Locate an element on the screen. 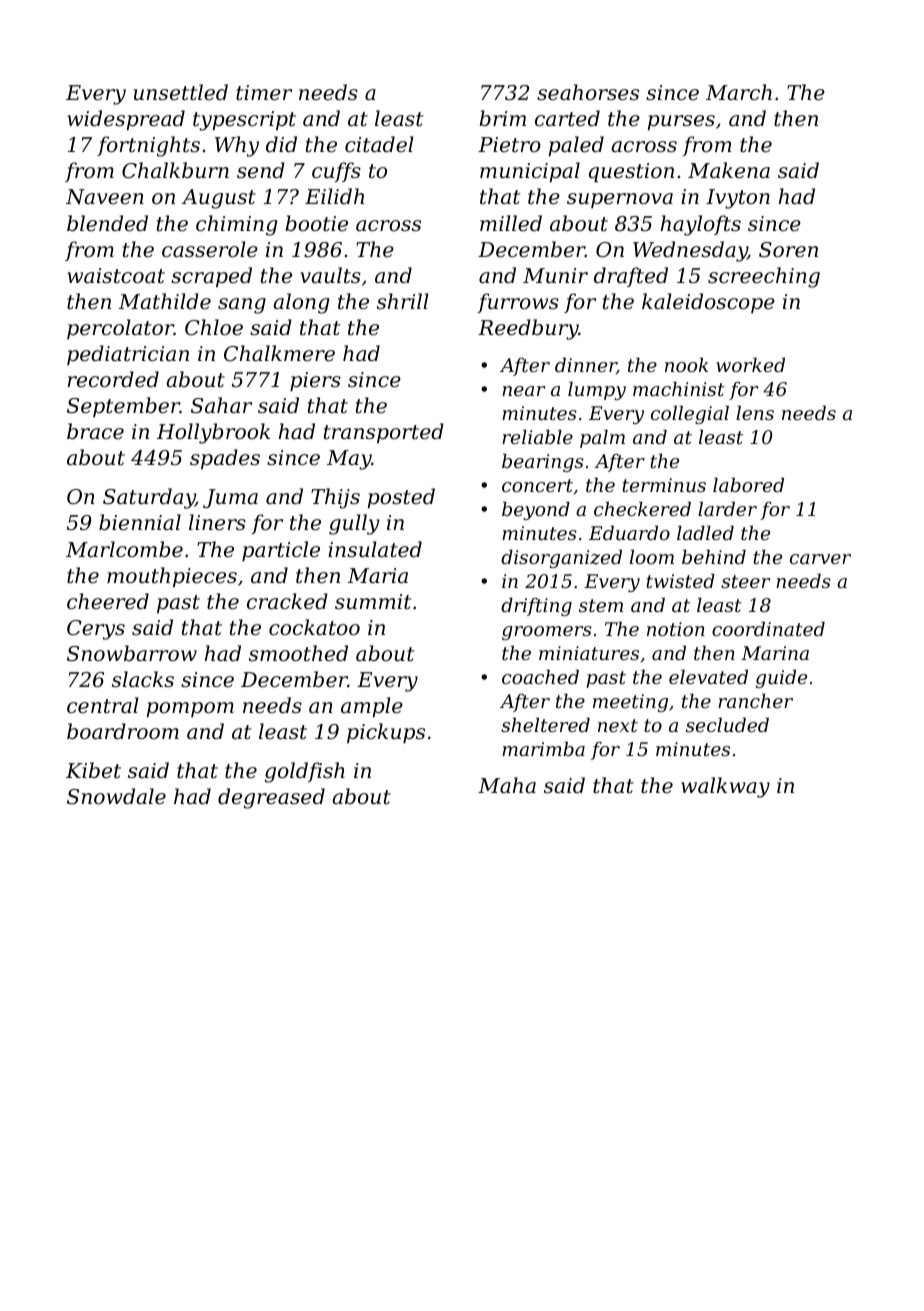 This screenshot has height=1311, width=924. walkway is located at coordinates (725, 787).
